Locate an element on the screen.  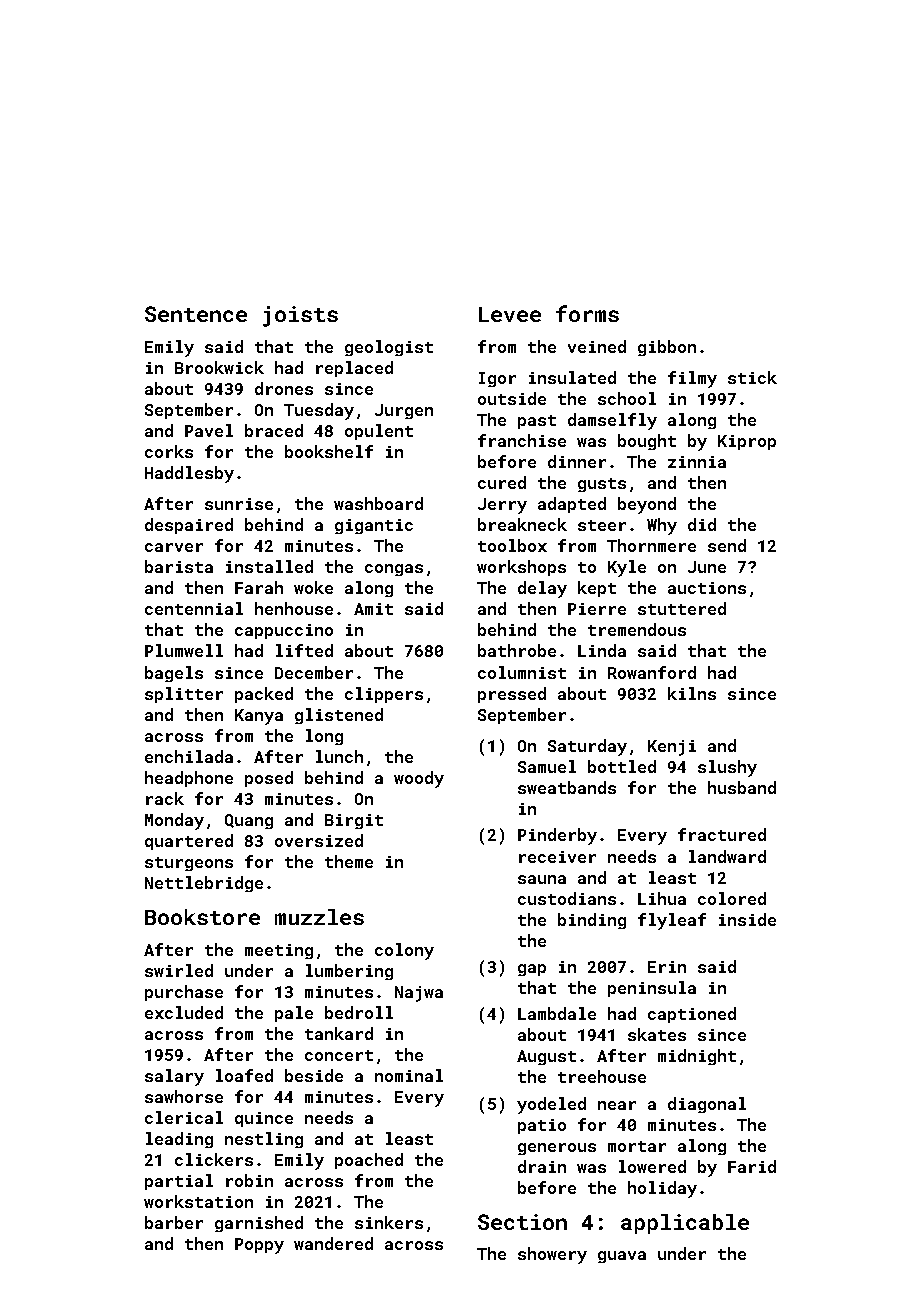
guava is located at coordinates (622, 1257).
